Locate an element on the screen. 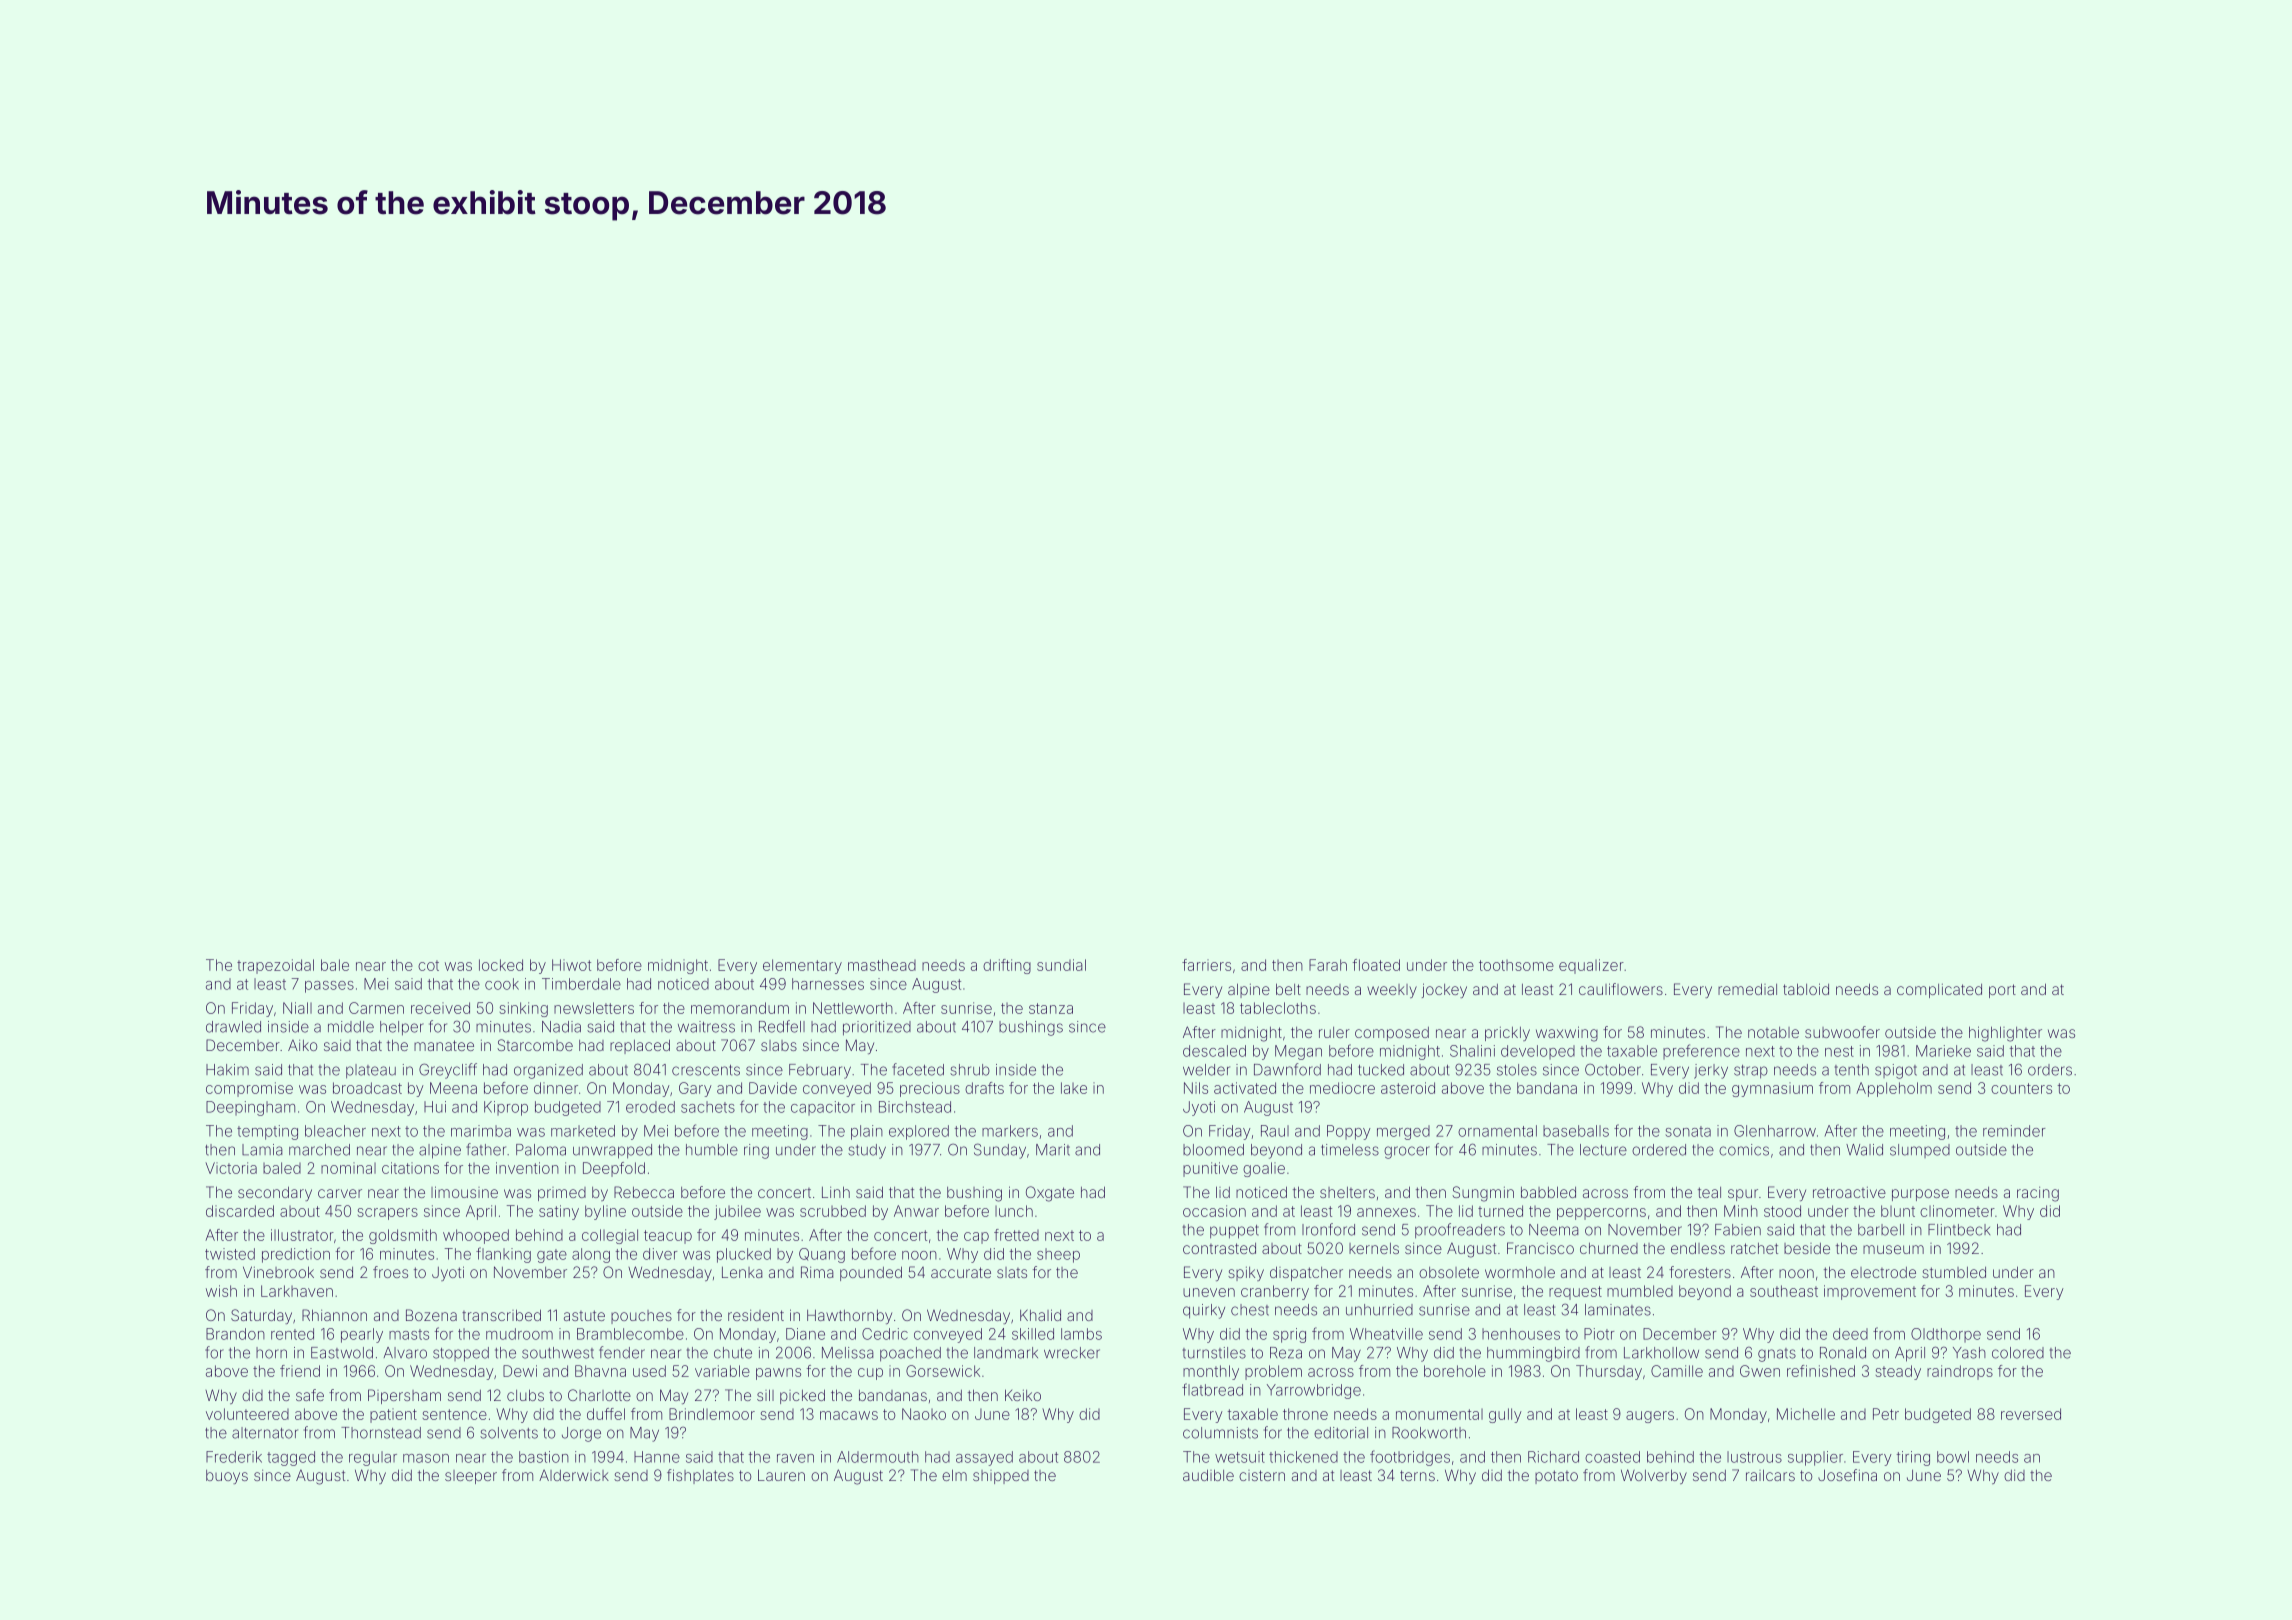 The width and height of the screenshot is (2292, 1620). citations is located at coordinates (410, 1168).
